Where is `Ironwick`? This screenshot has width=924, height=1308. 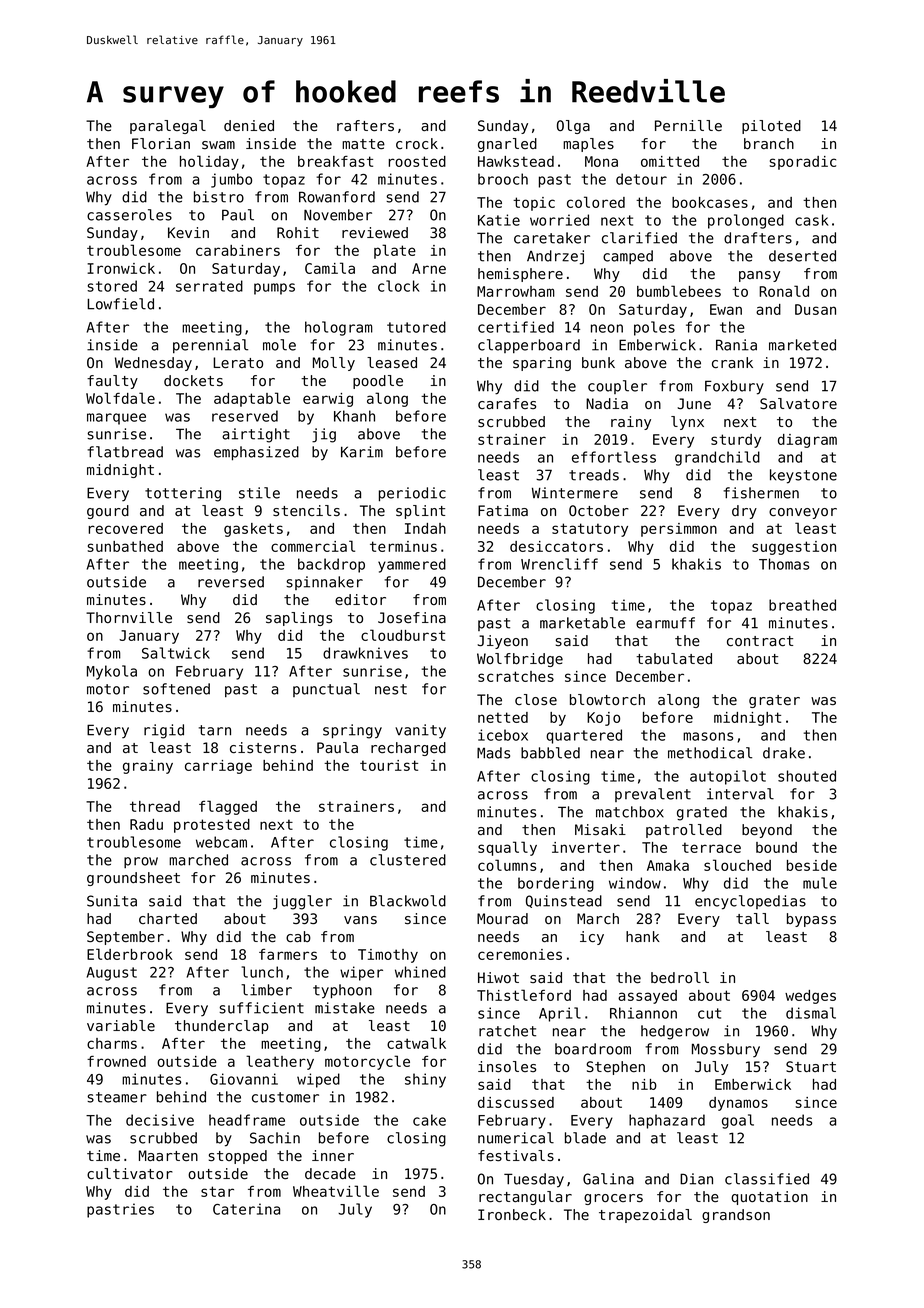 Ironwick is located at coordinates (121, 268).
